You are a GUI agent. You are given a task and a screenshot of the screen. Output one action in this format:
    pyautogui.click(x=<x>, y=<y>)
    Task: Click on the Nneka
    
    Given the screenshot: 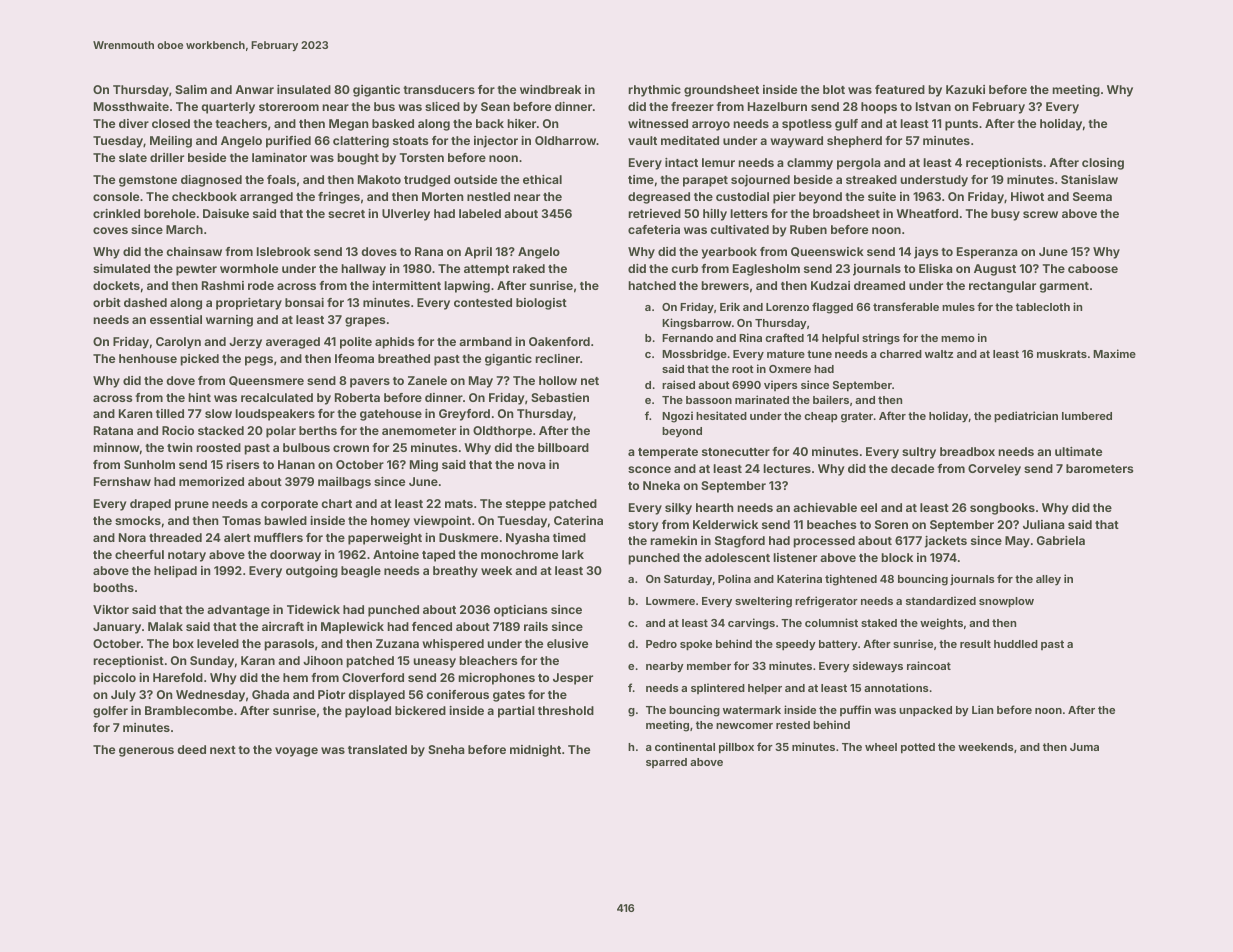 What is the action you would take?
    pyautogui.click(x=661, y=485)
